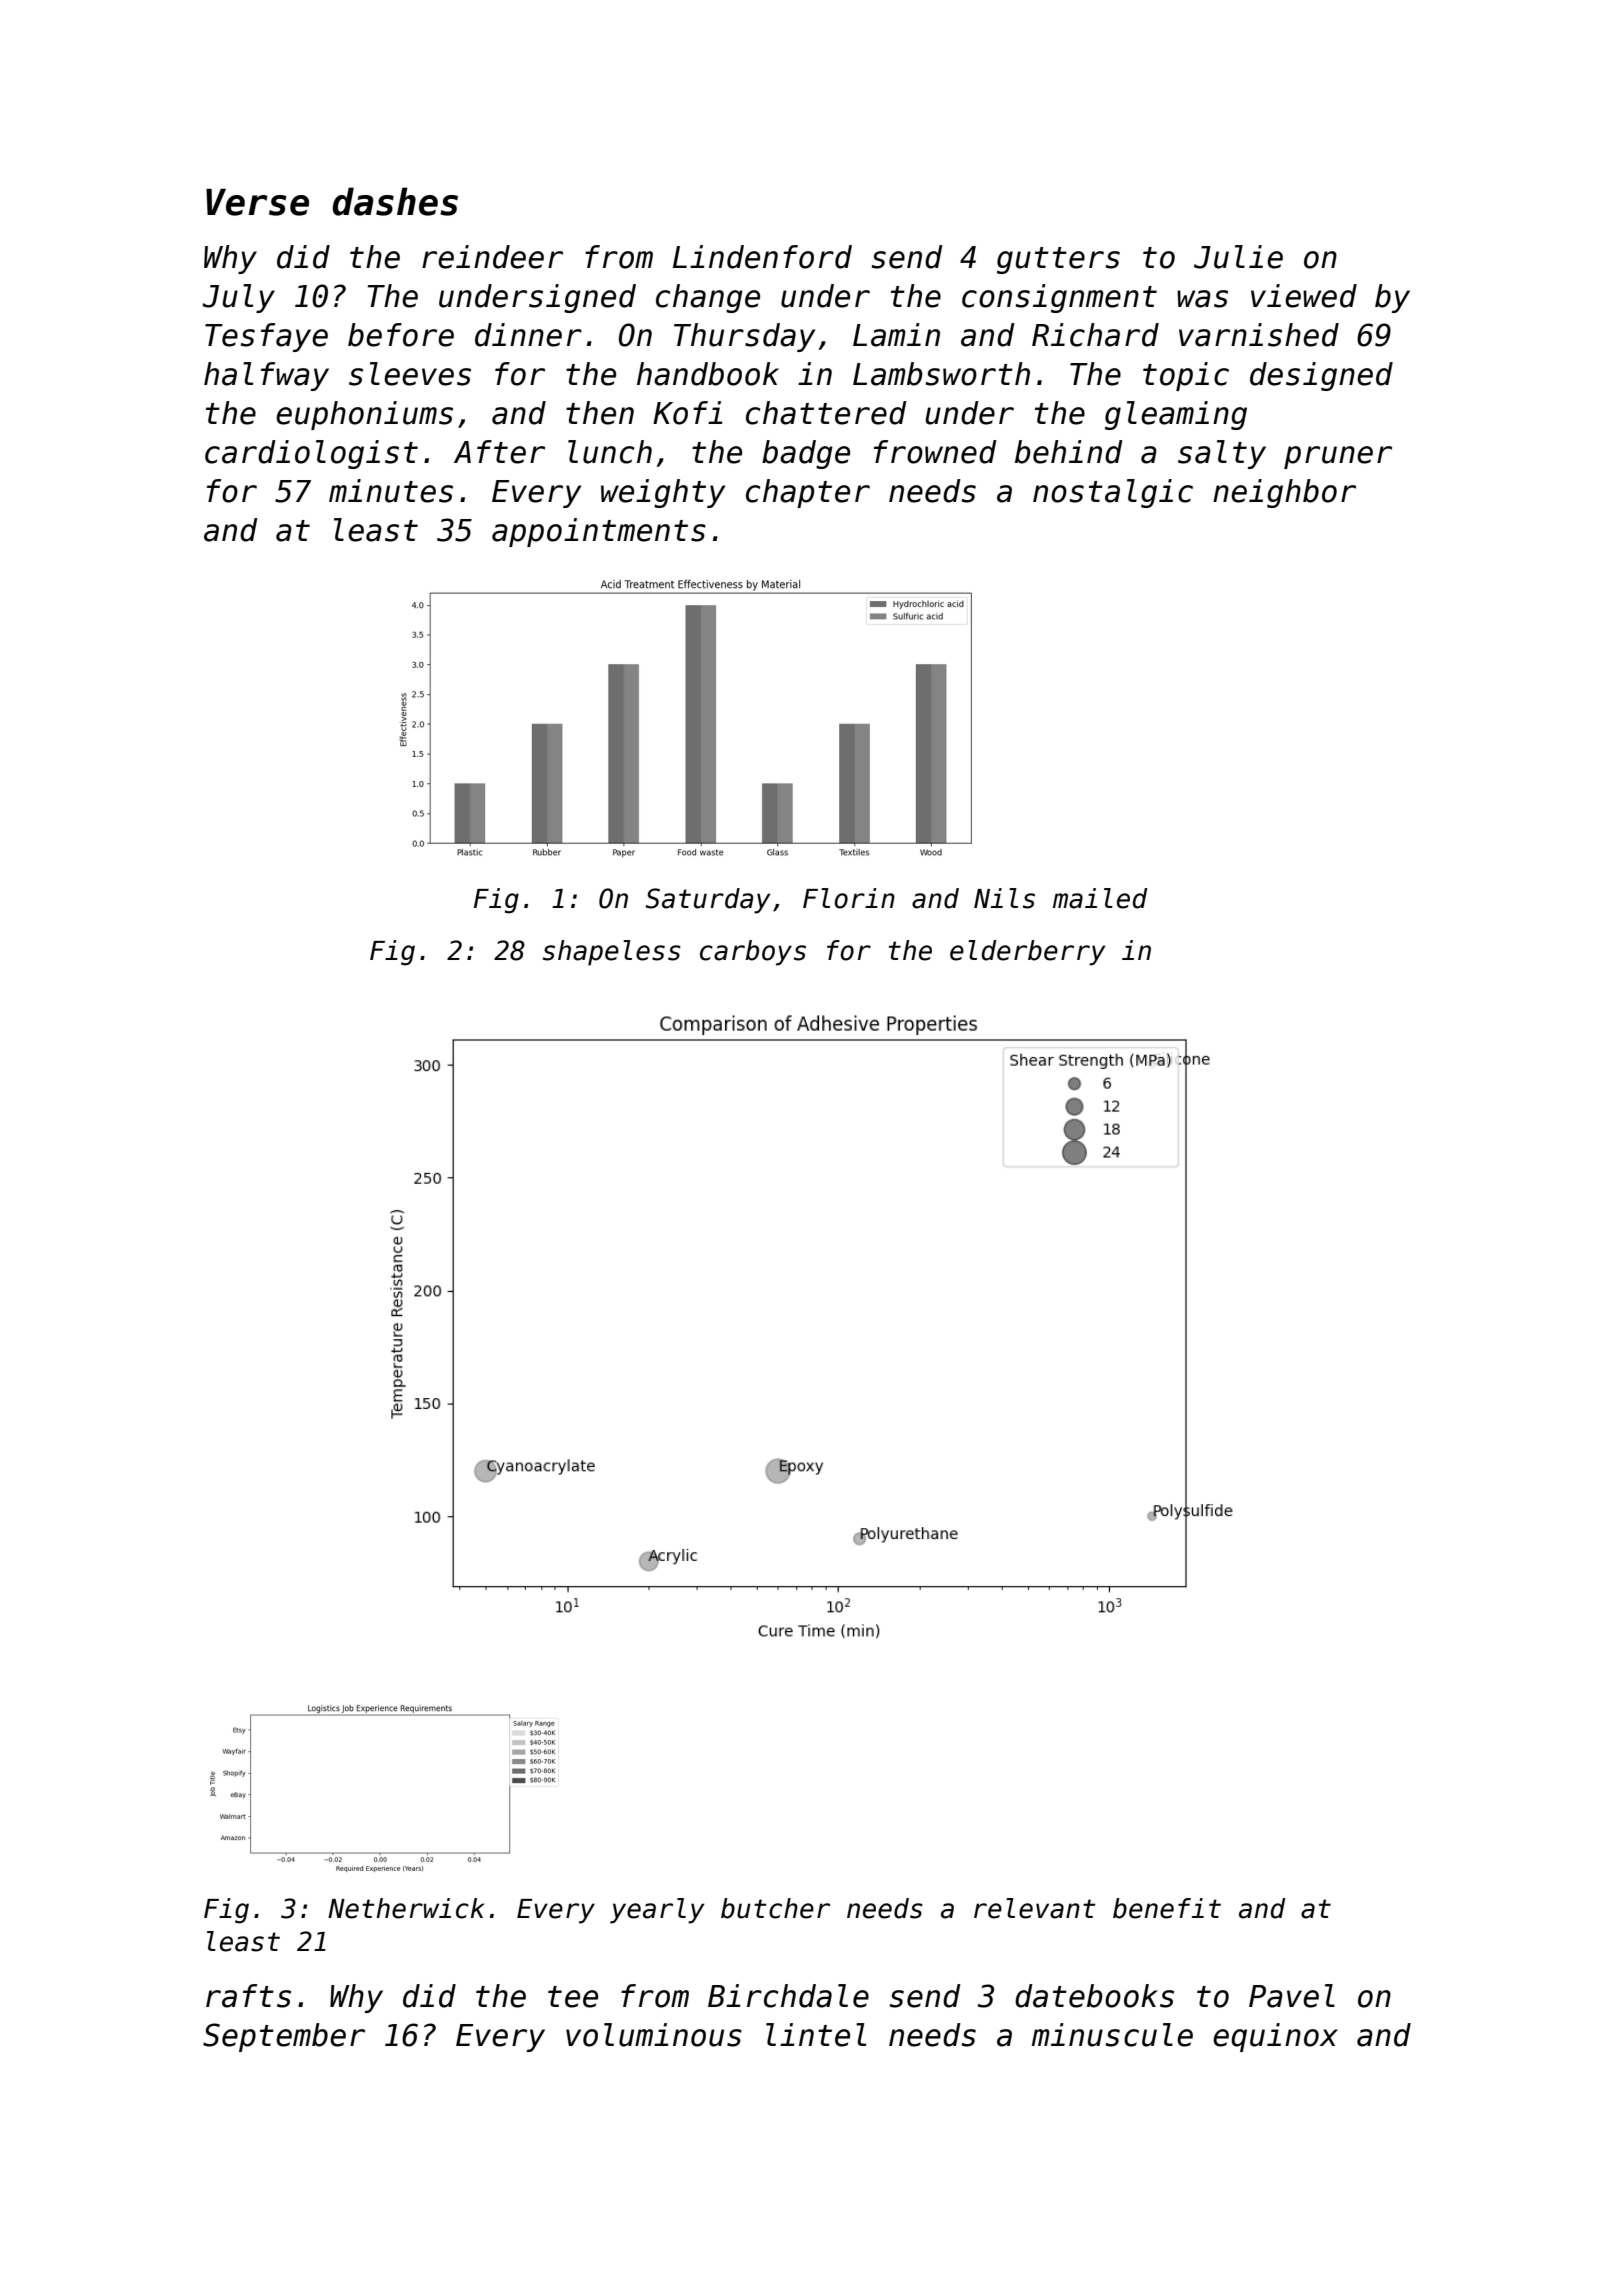  I want to click on carboys, so click(753, 953).
